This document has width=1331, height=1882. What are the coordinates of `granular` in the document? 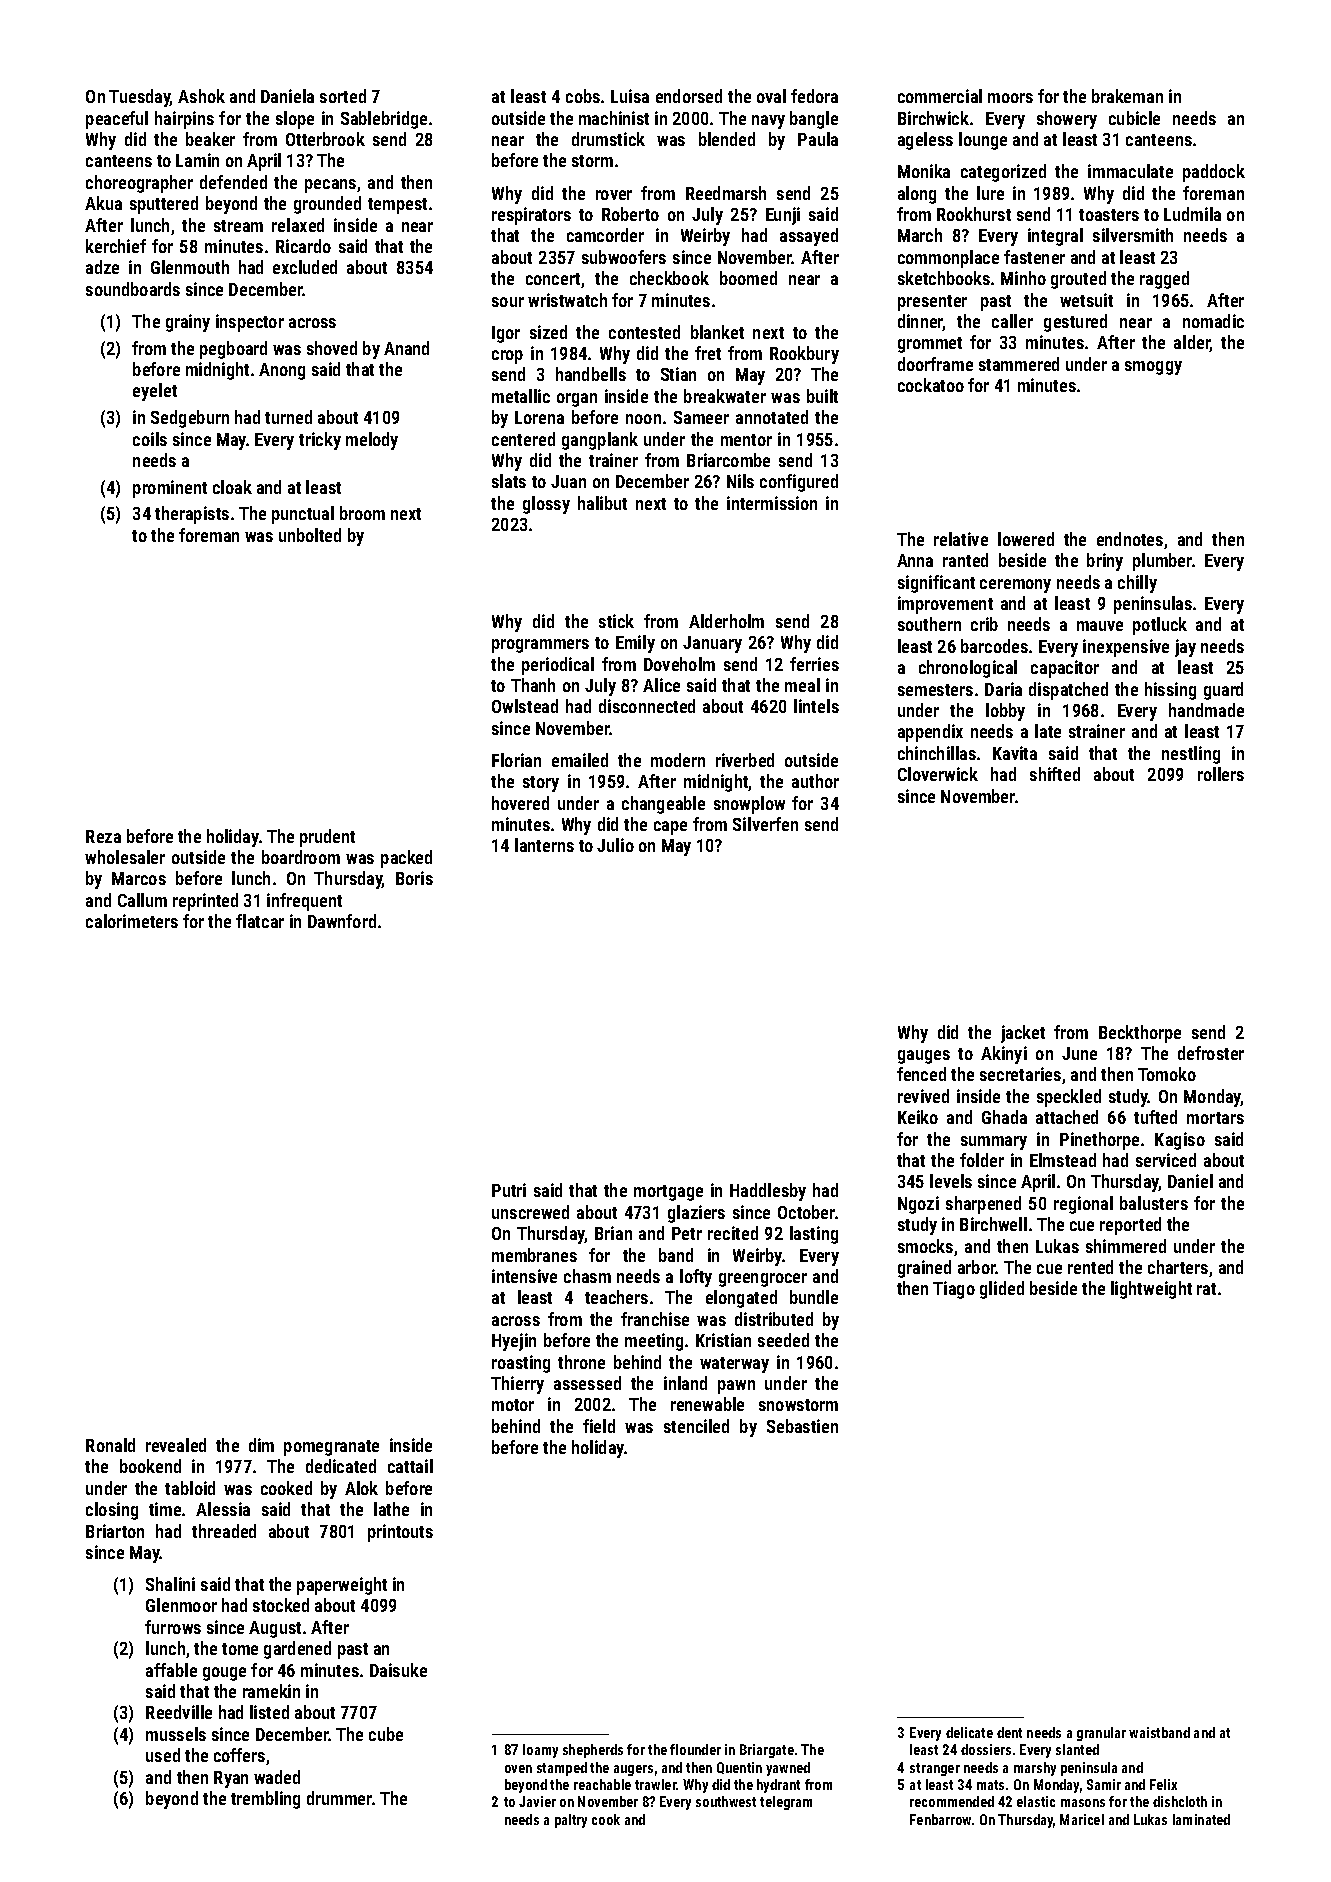 It's located at (1101, 1734).
